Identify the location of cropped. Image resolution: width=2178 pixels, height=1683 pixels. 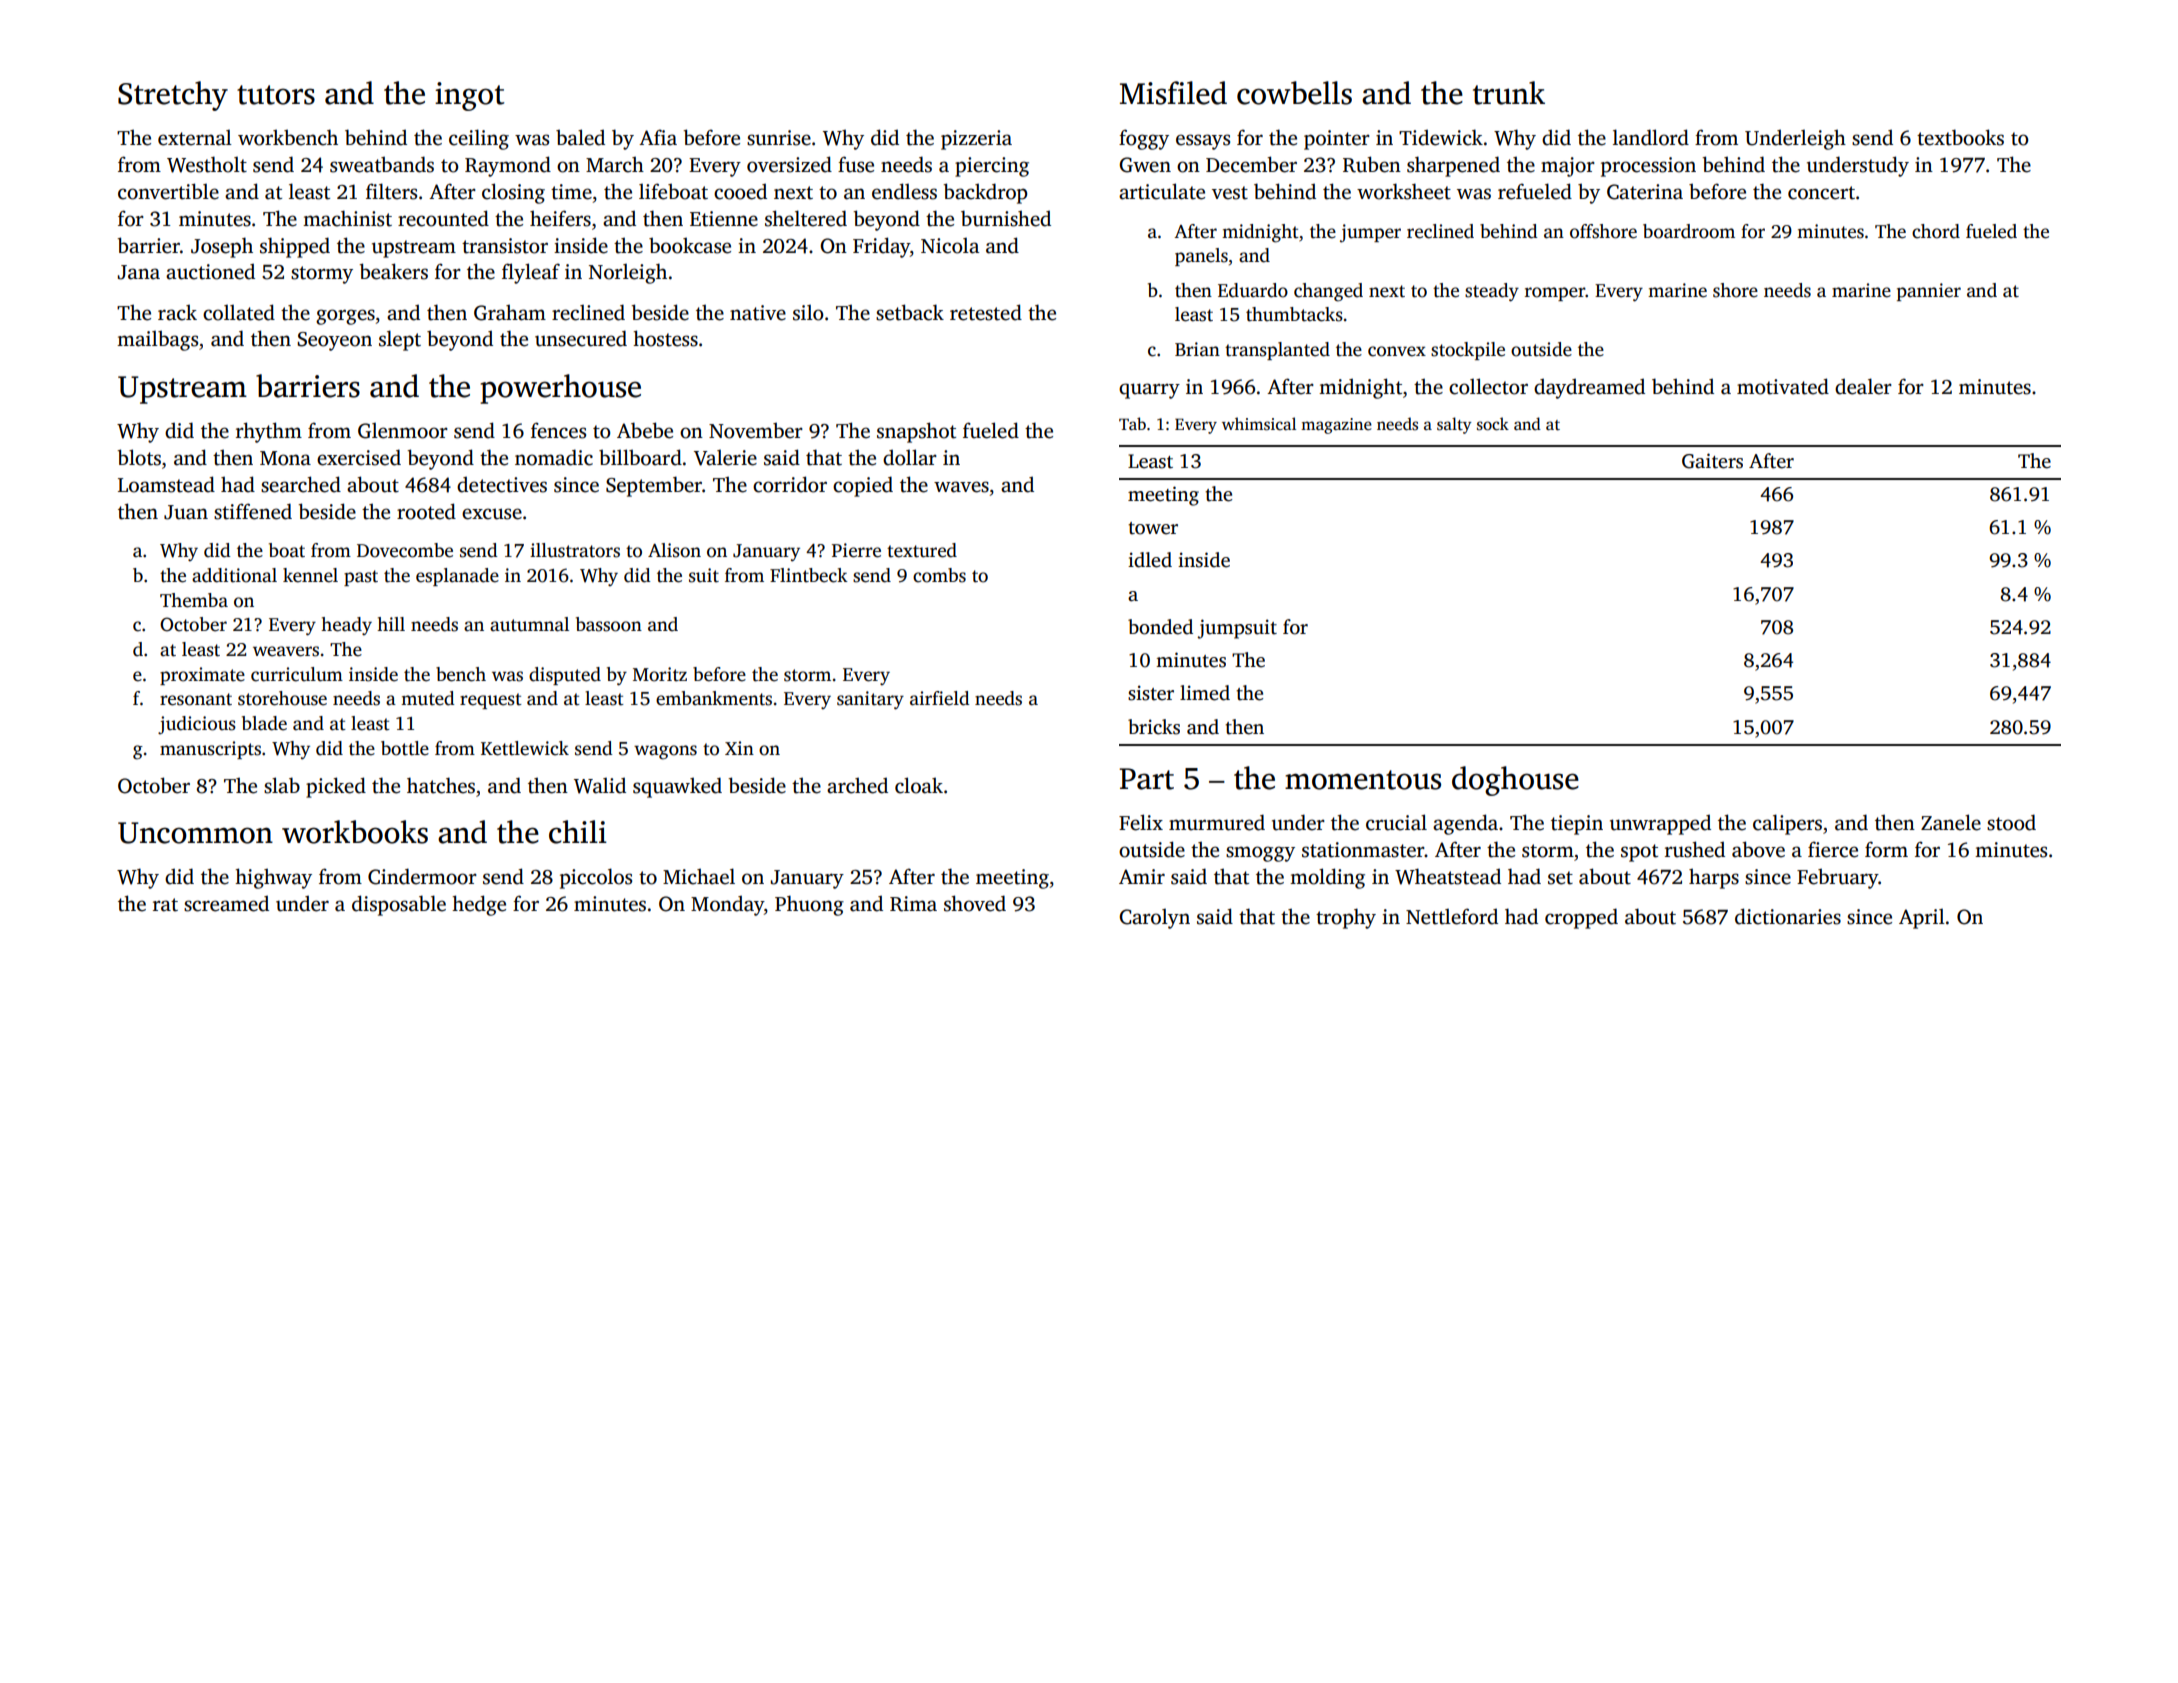
(1581, 918).
